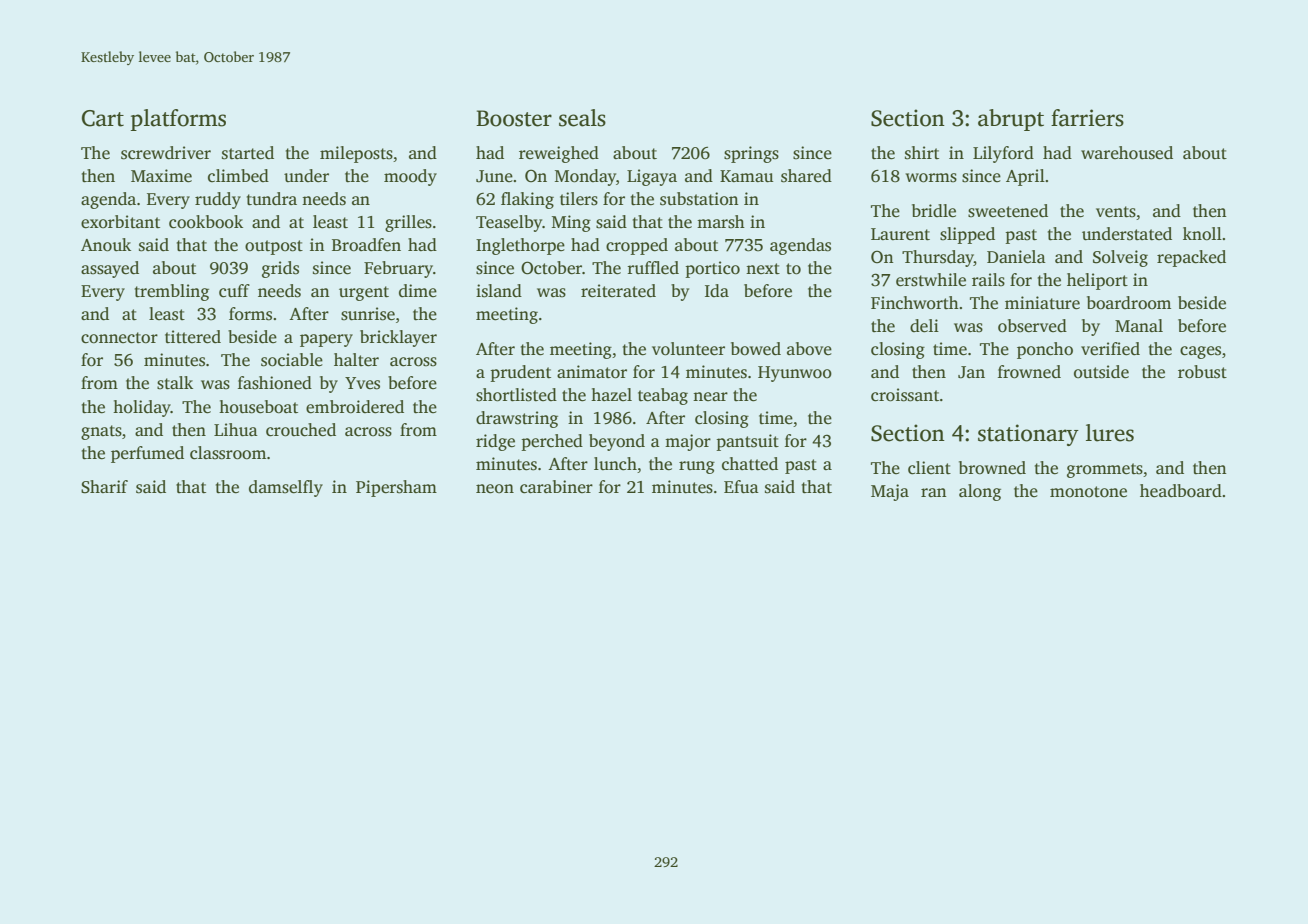  Describe the element at coordinates (175, 383) in the screenshot. I see `stalk` at that location.
